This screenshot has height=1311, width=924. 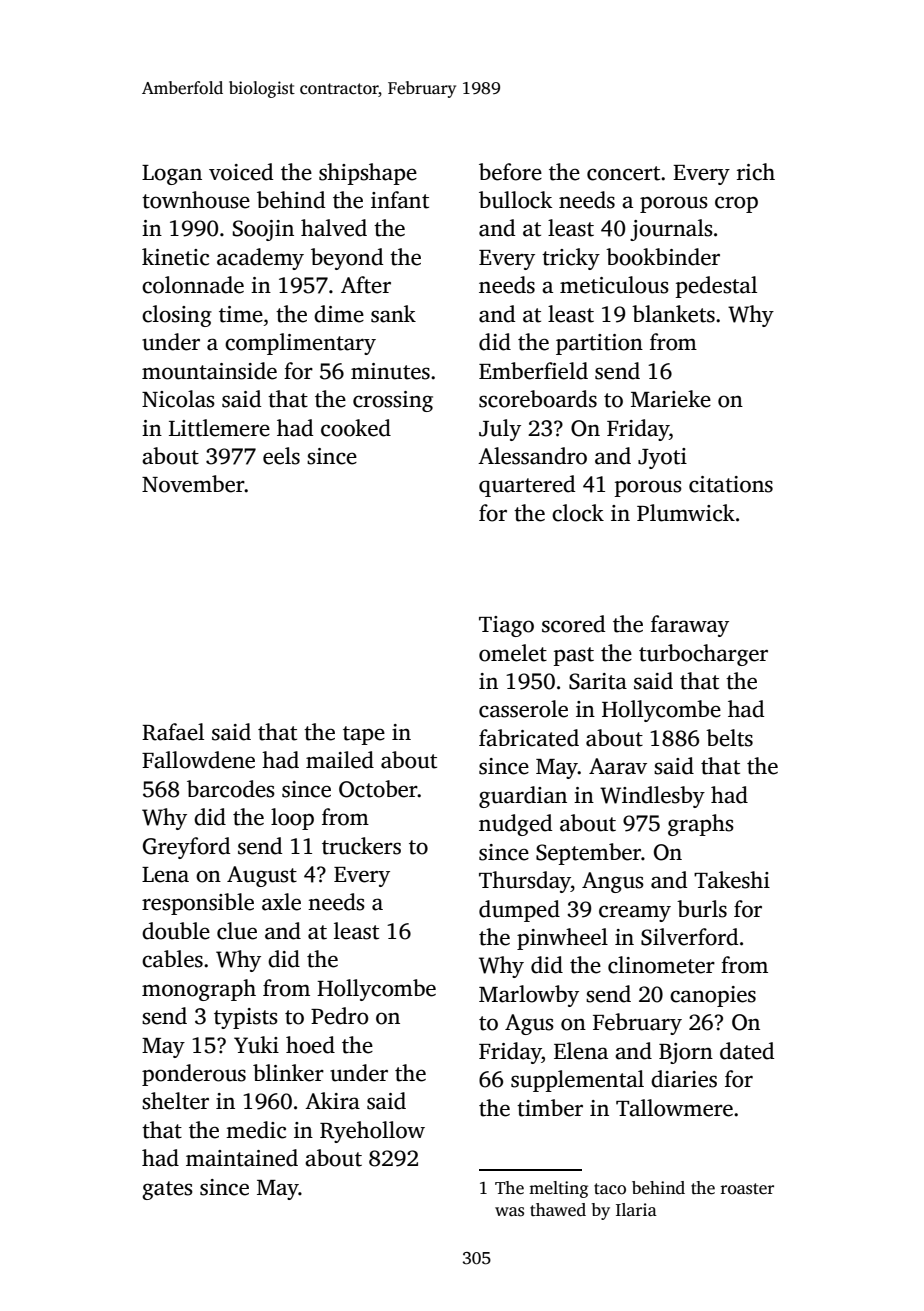 I want to click on citations, so click(x=731, y=484).
